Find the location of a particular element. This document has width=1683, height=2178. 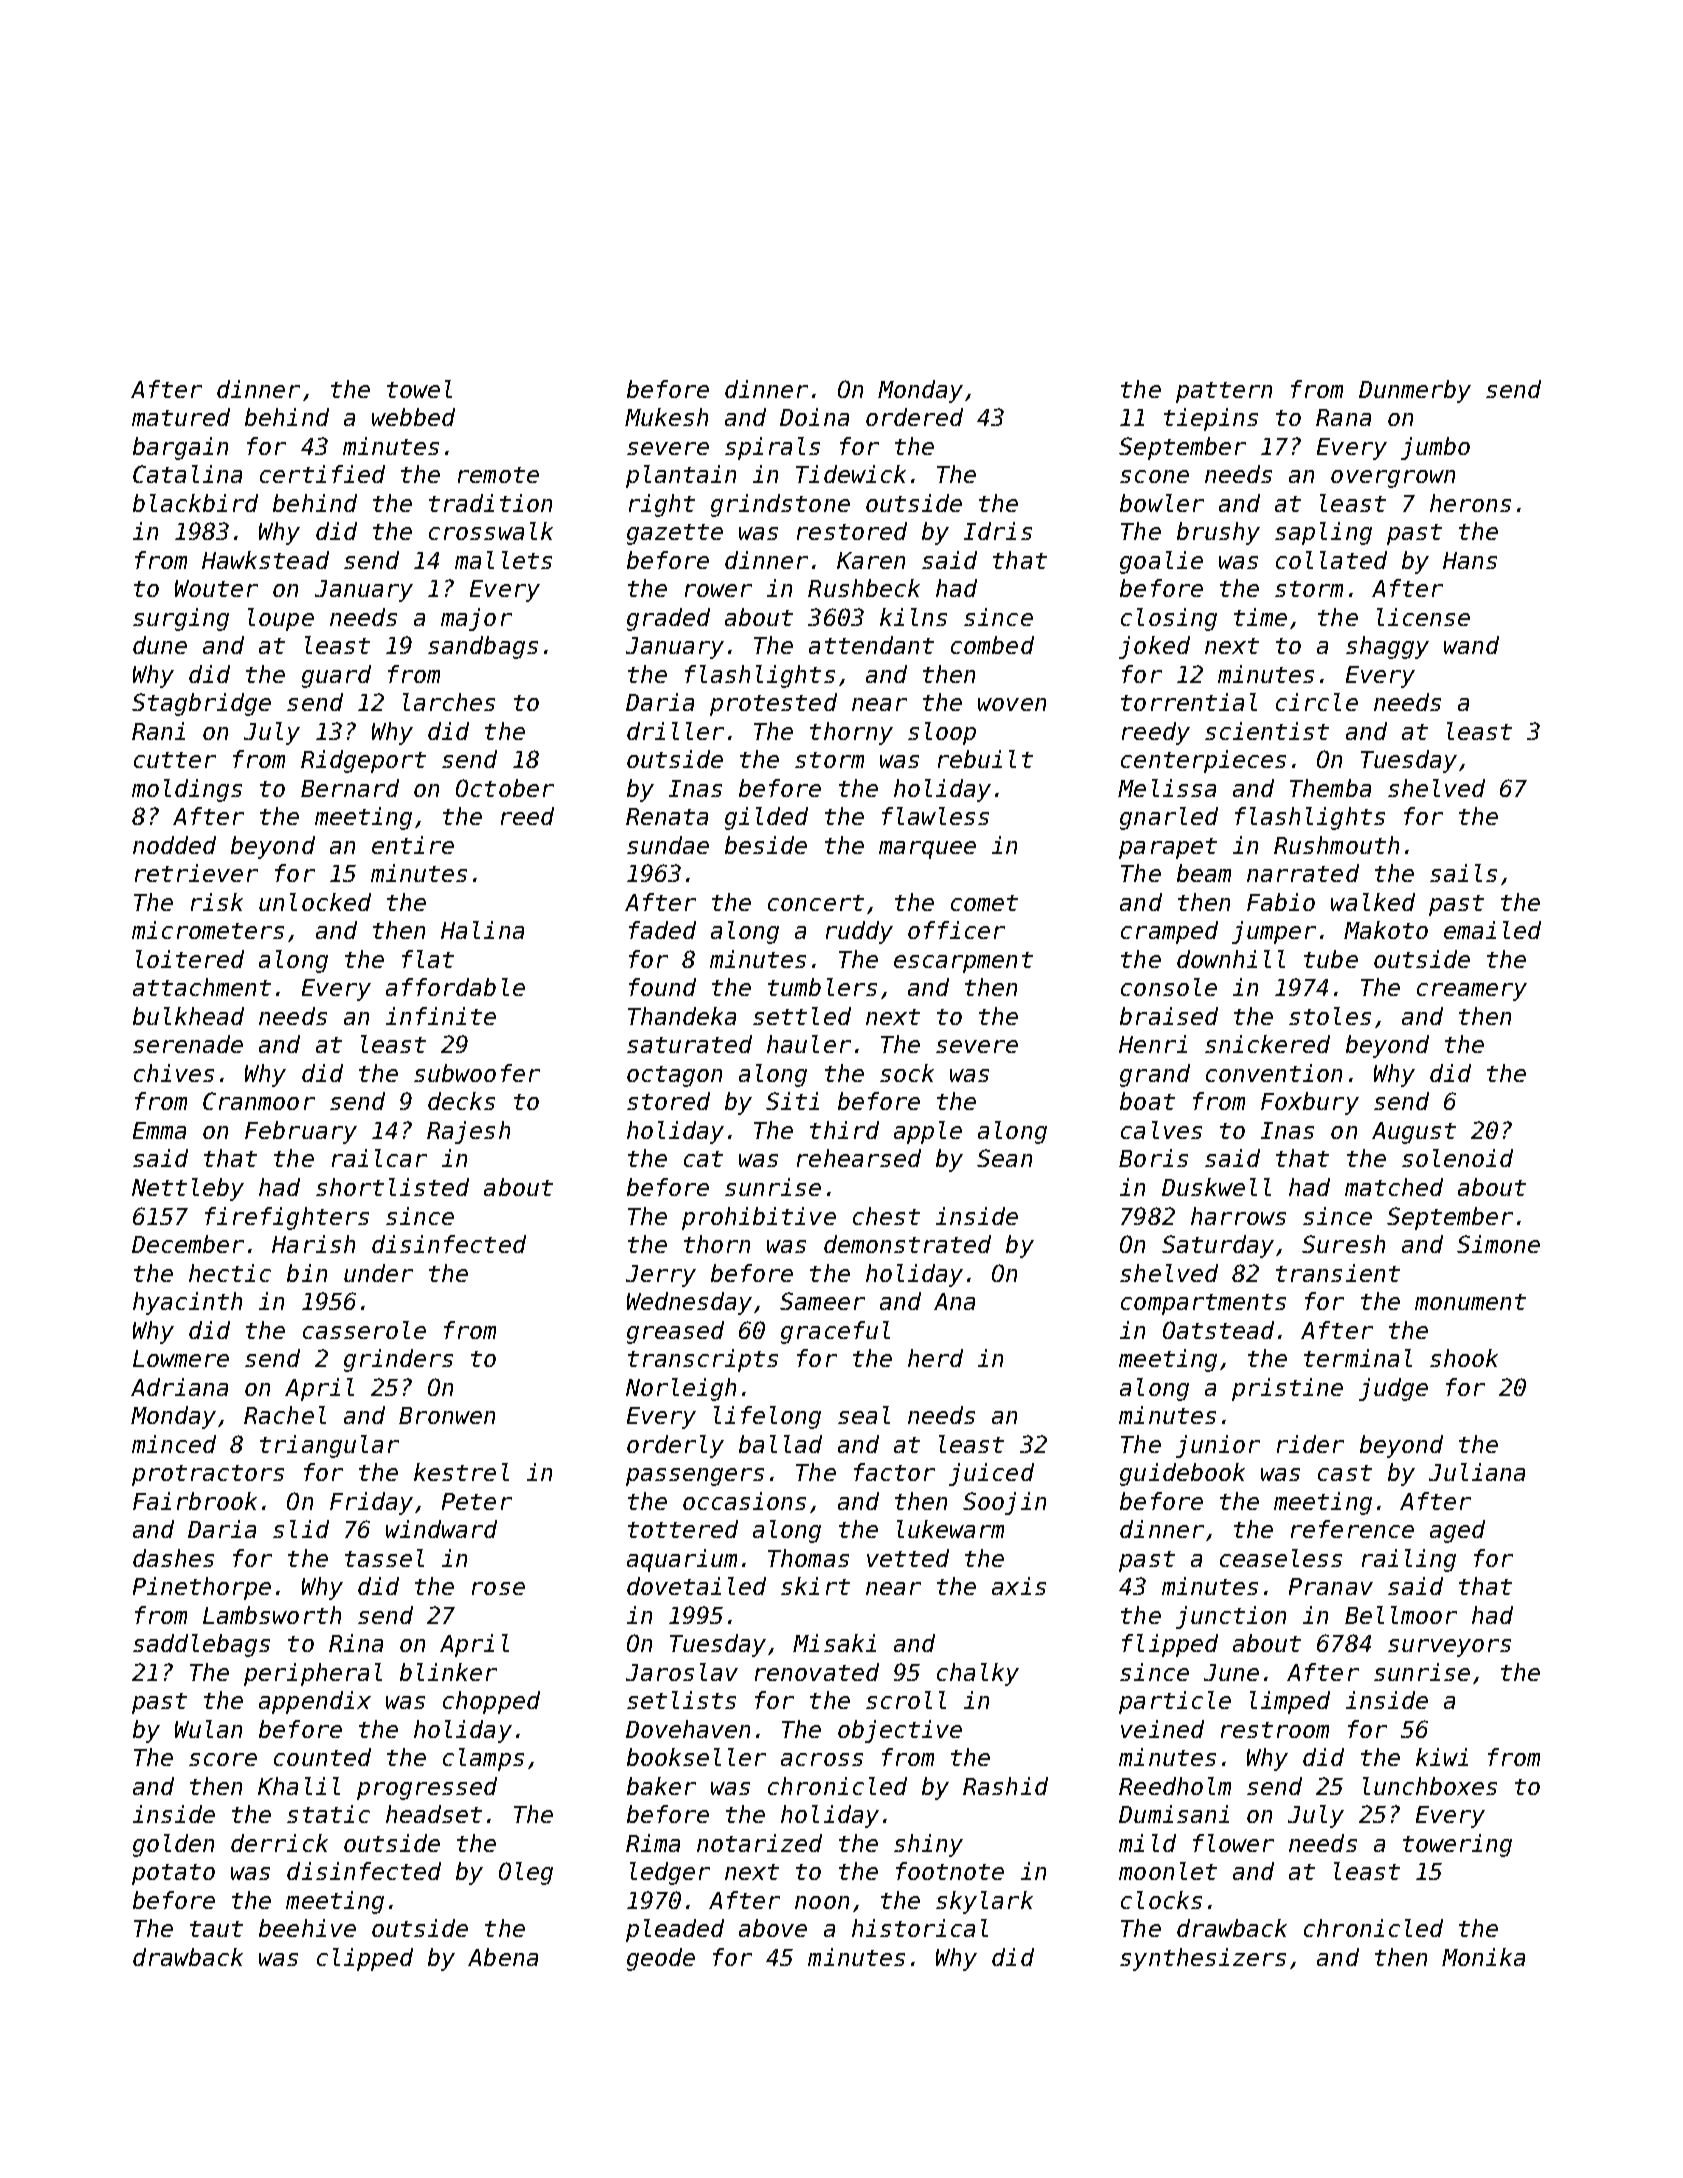

Rashid is located at coordinates (1005, 1786).
